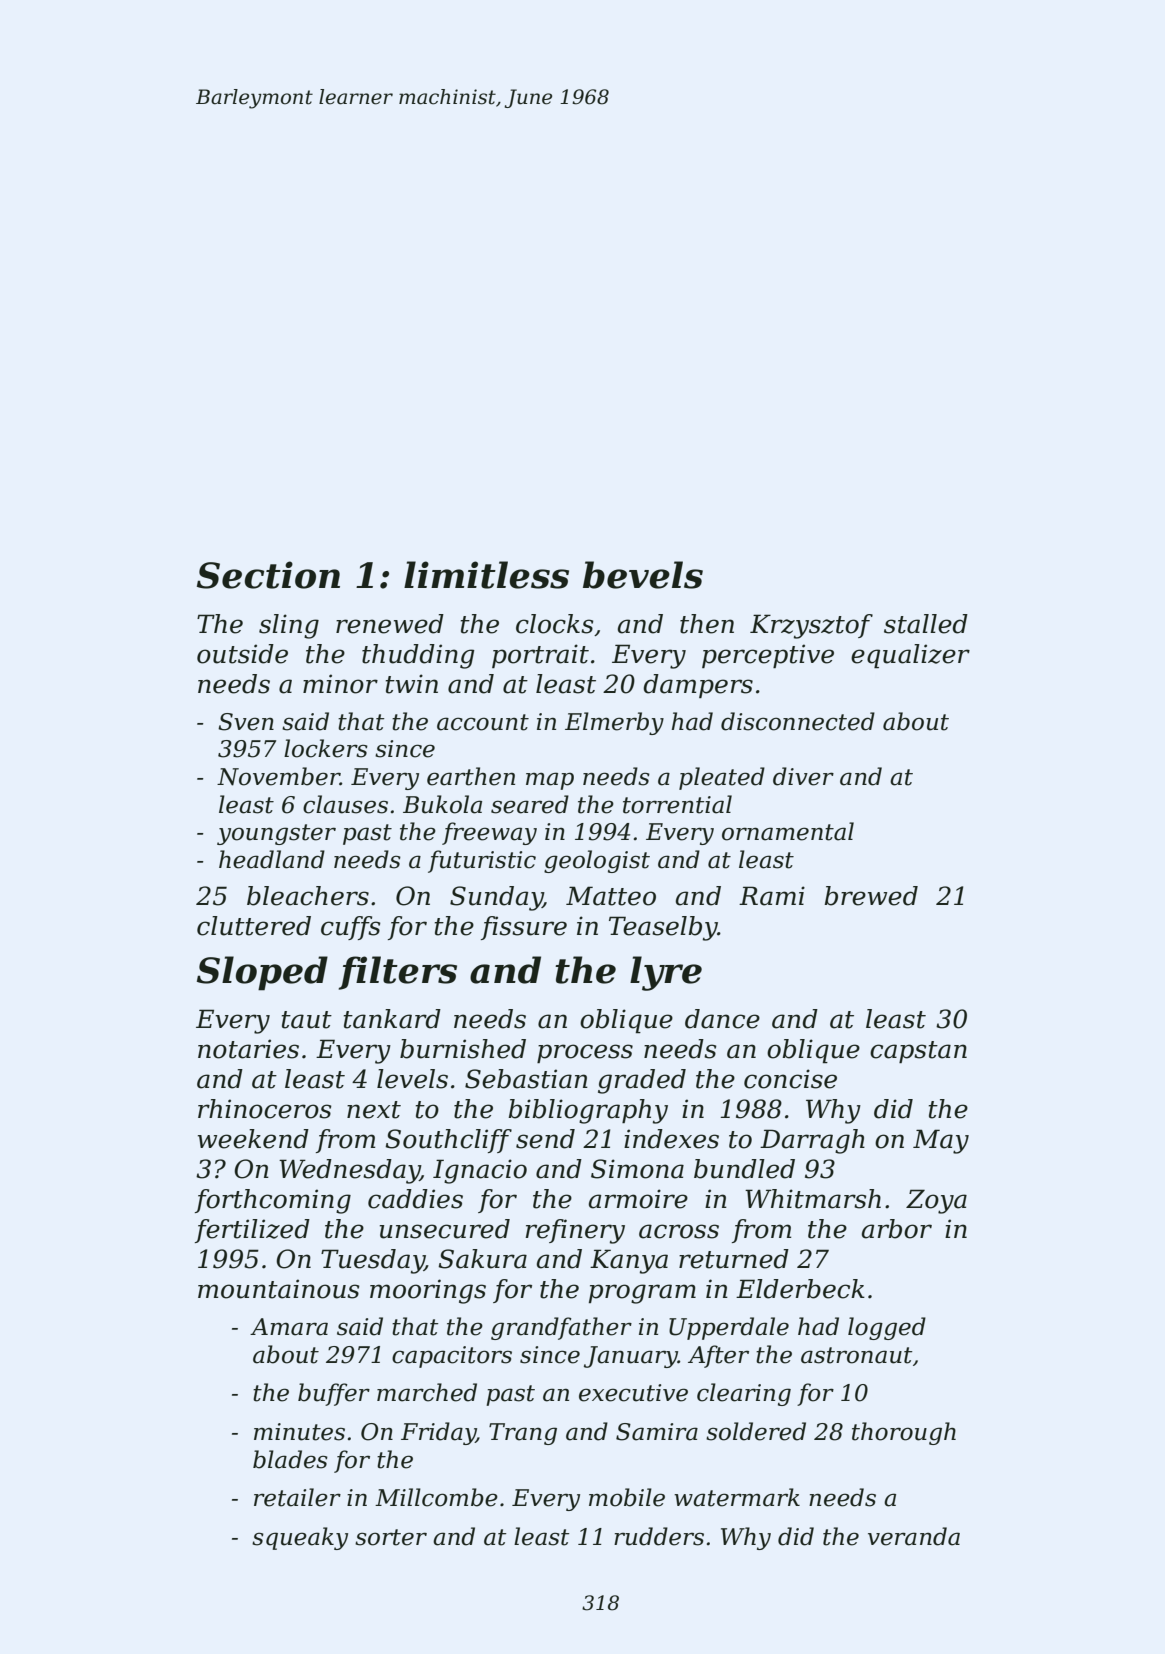  I want to click on cuffs, so click(351, 928).
